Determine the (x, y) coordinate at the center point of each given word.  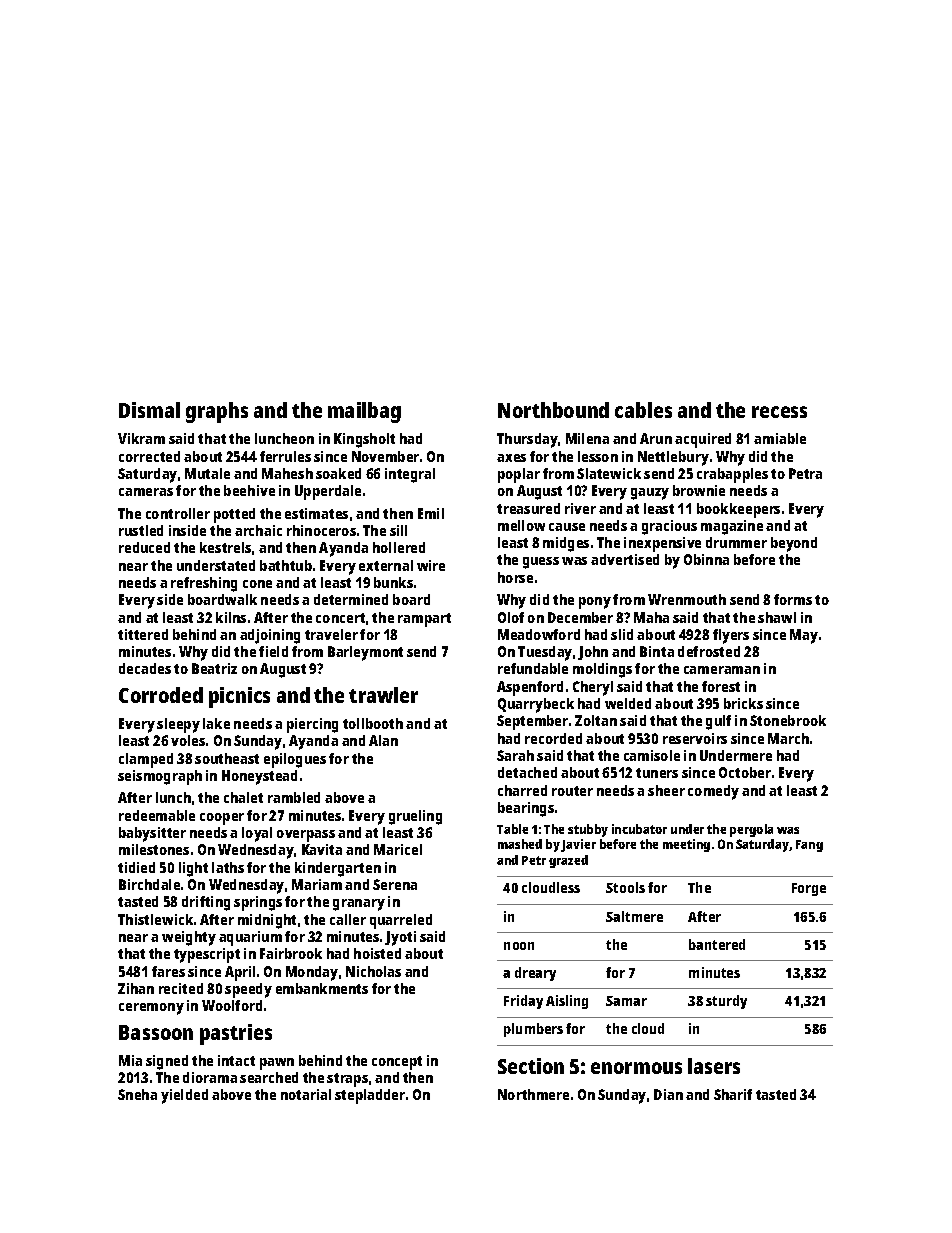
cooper (222, 819)
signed (167, 1062)
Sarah (515, 755)
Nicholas (373, 971)
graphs (217, 412)
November (385, 456)
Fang (809, 846)
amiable (780, 438)
